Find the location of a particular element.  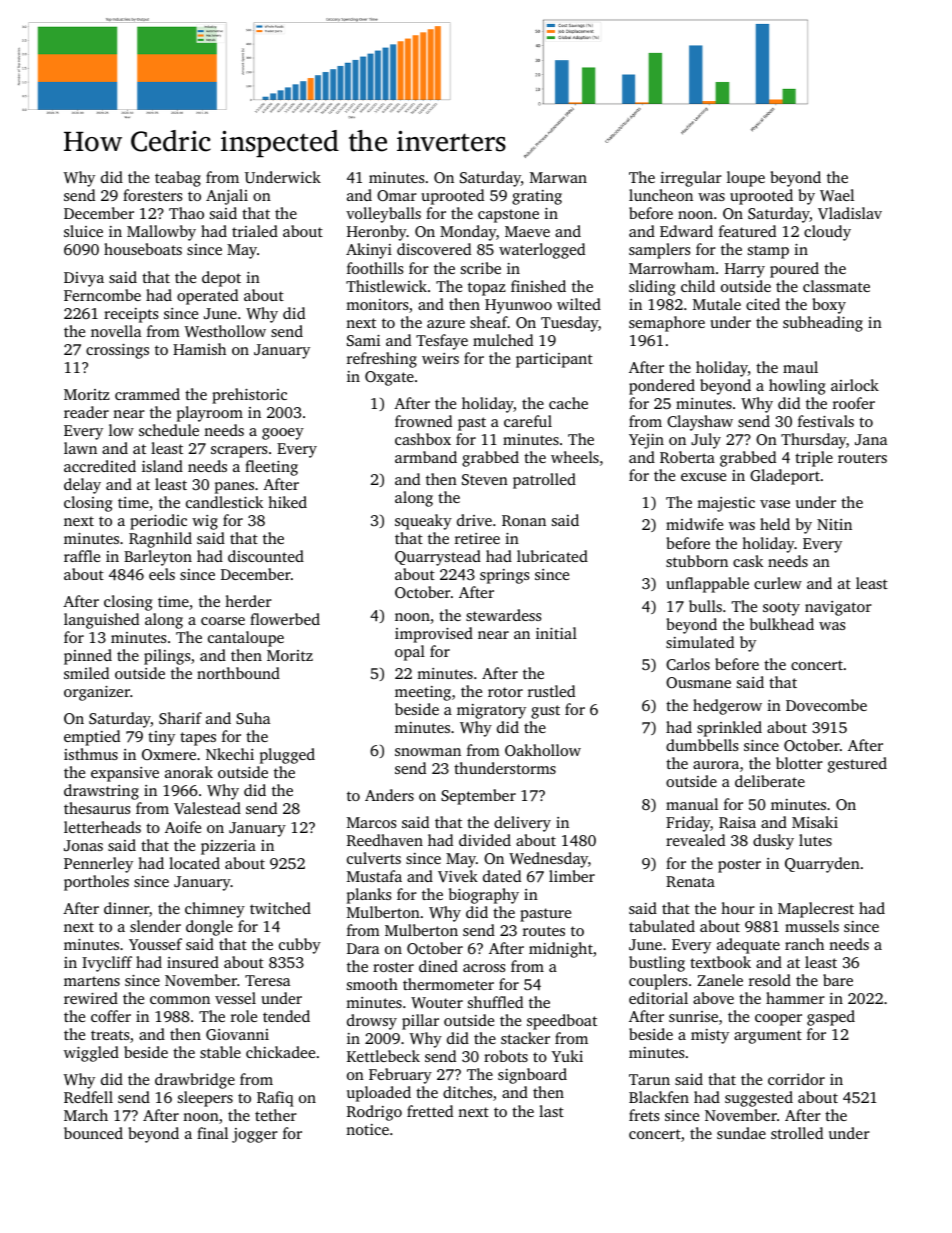

jogger is located at coordinates (255, 1135).
